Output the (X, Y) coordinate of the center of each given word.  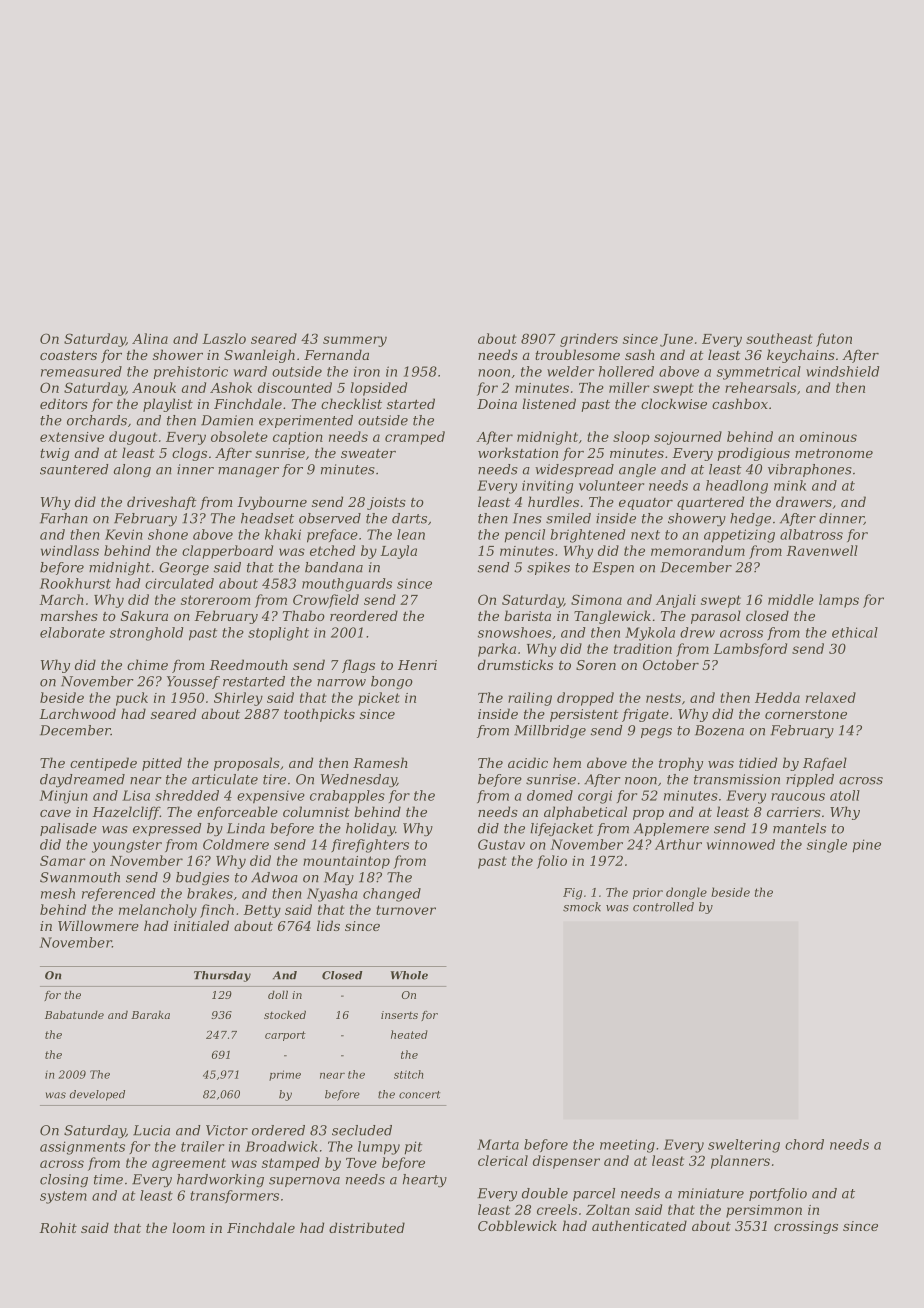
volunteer (611, 485)
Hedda (777, 697)
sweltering (744, 1146)
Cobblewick (517, 1225)
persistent (584, 715)
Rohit (58, 1227)
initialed (201, 925)
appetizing (739, 536)
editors (64, 403)
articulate (225, 779)
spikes (548, 568)
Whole (409, 975)
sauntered (74, 469)
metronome (834, 453)
